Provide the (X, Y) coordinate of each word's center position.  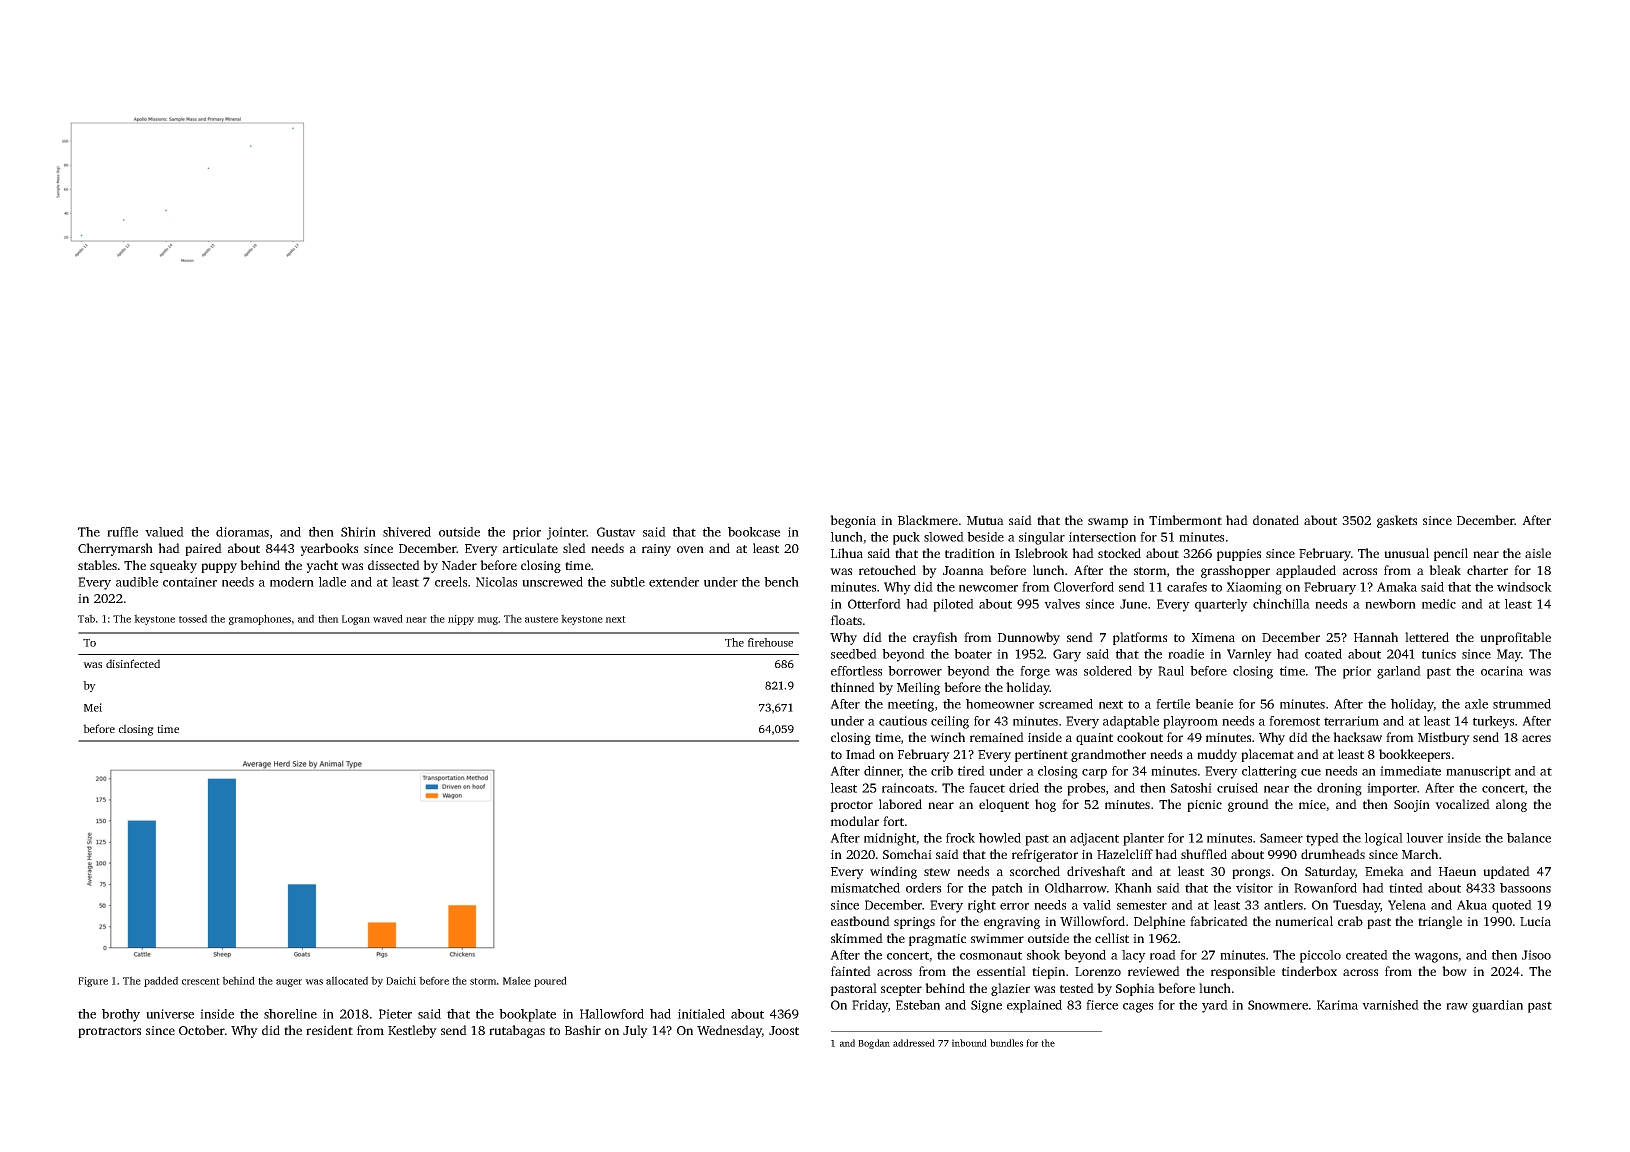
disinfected (133, 663)
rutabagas (517, 1031)
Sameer (1281, 838)
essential (1001, 971)
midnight (890, 839)
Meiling (918, 688)
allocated (347, 980)
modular (855, 821)
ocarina (1502, 671)
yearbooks (329, 549)
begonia (853, 521)
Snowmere (1278, 1005)
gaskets (1397, 521)
